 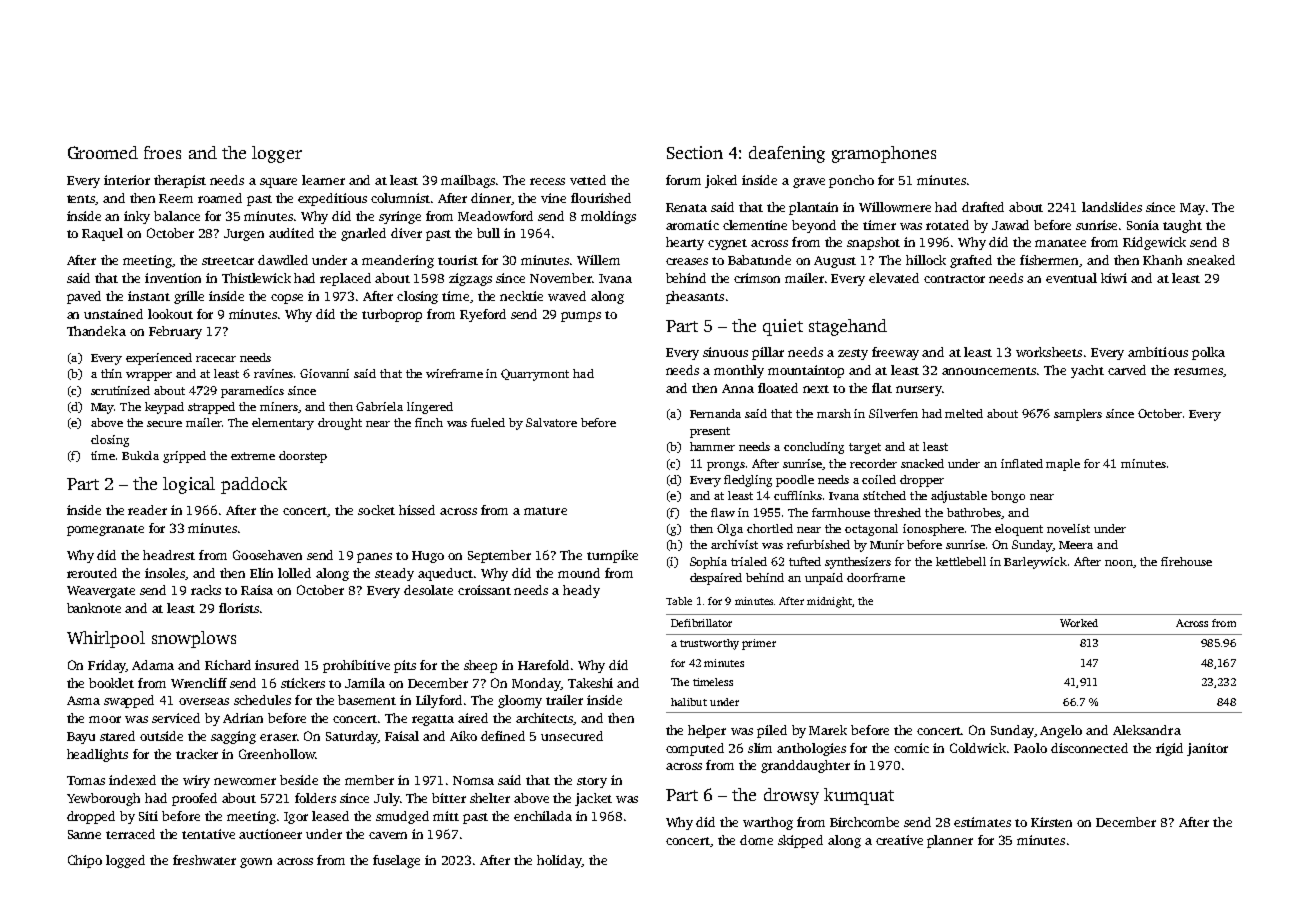 What do you see at coordinates (1078, 415) in the screenshot?
I see `samplers` at bounding box center [1078, 415].
